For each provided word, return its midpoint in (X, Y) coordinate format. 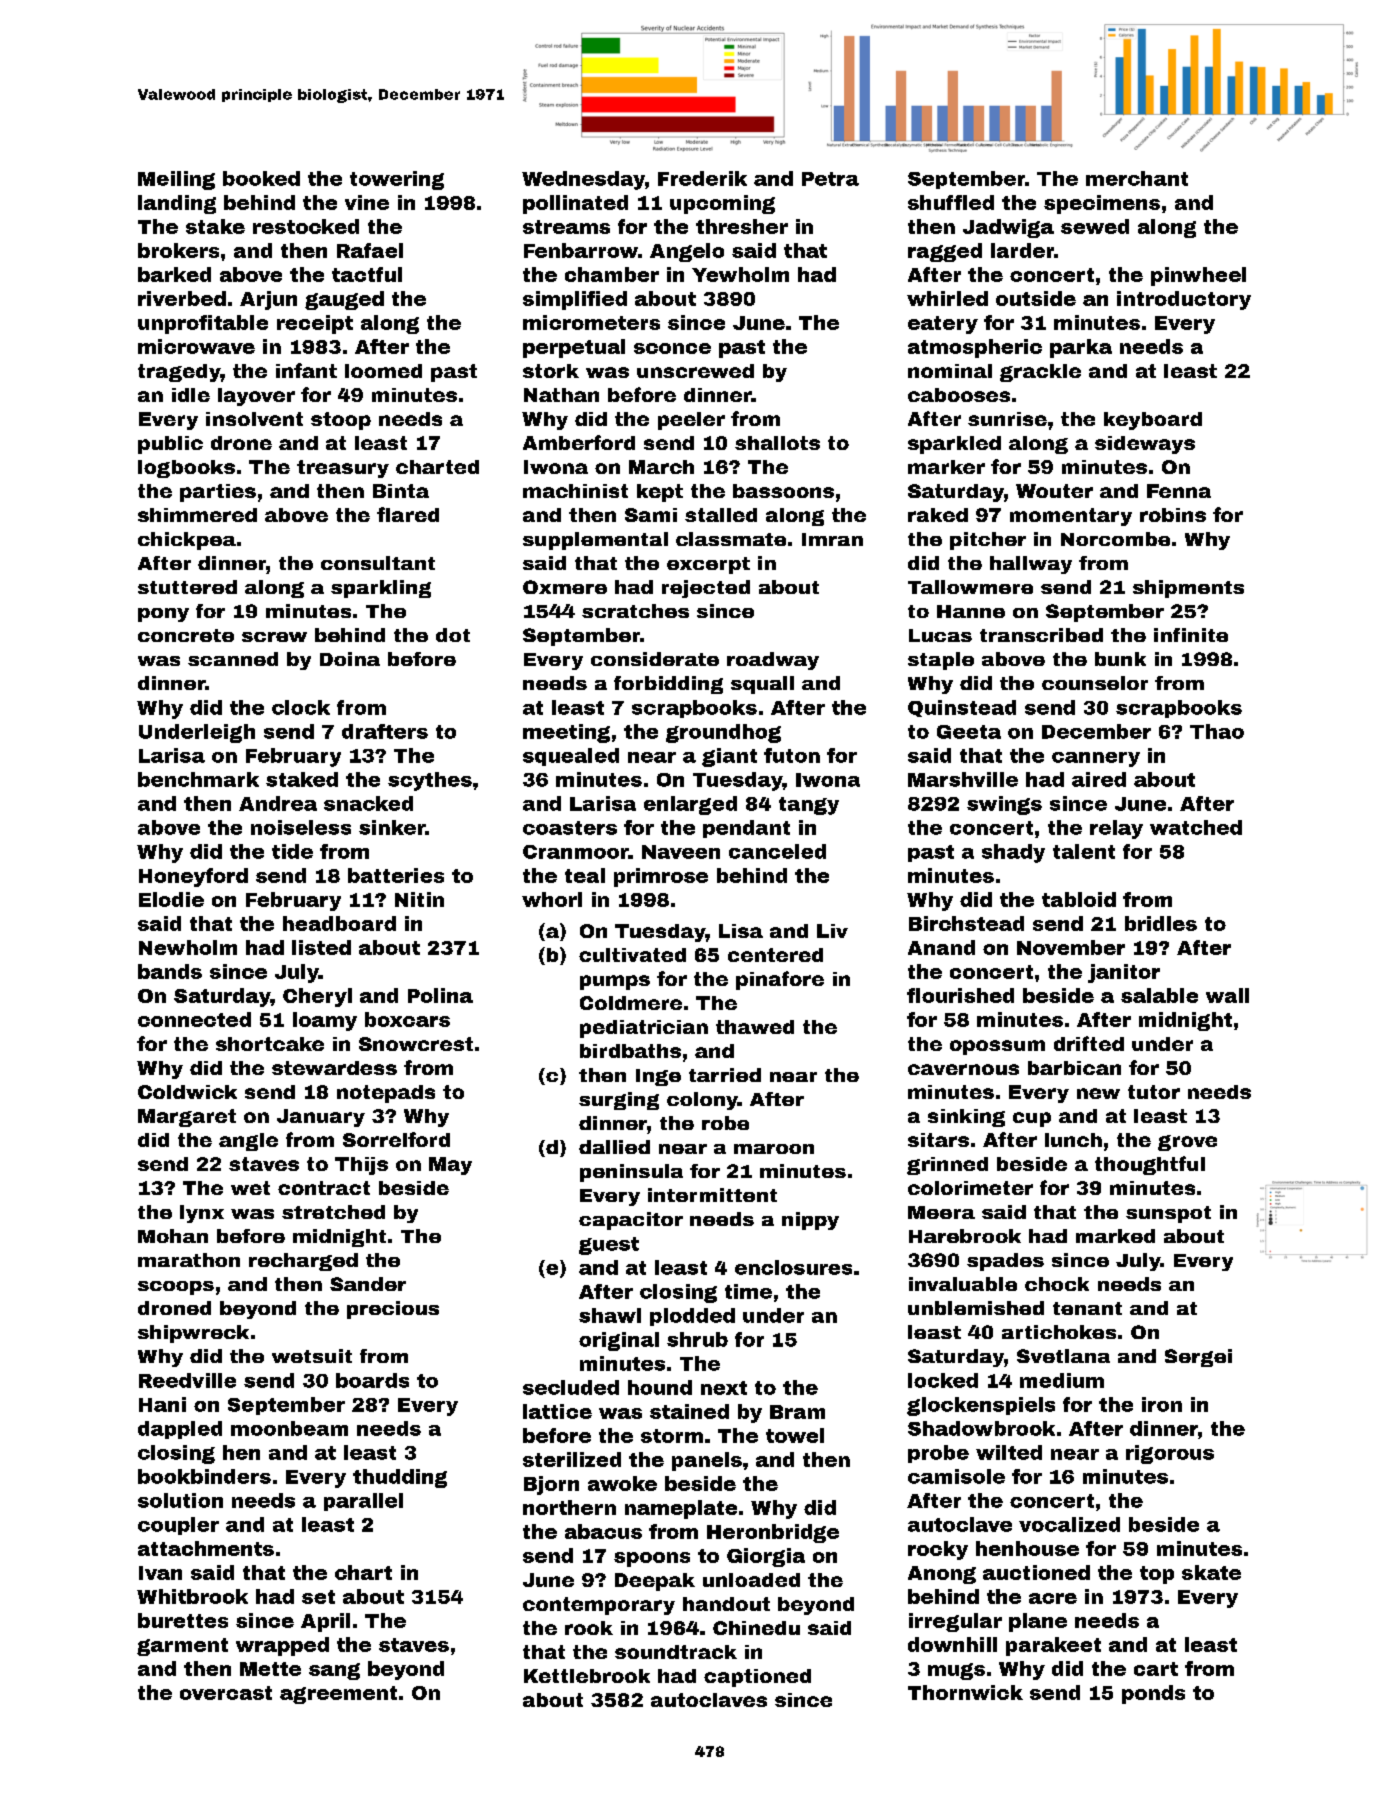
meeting (566, 733)
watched (1196, 827)
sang (334, 1671)
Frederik (702, 178)
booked (261, 178)
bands (170, 971)
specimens (1102, 204)
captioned (757, 1678)
